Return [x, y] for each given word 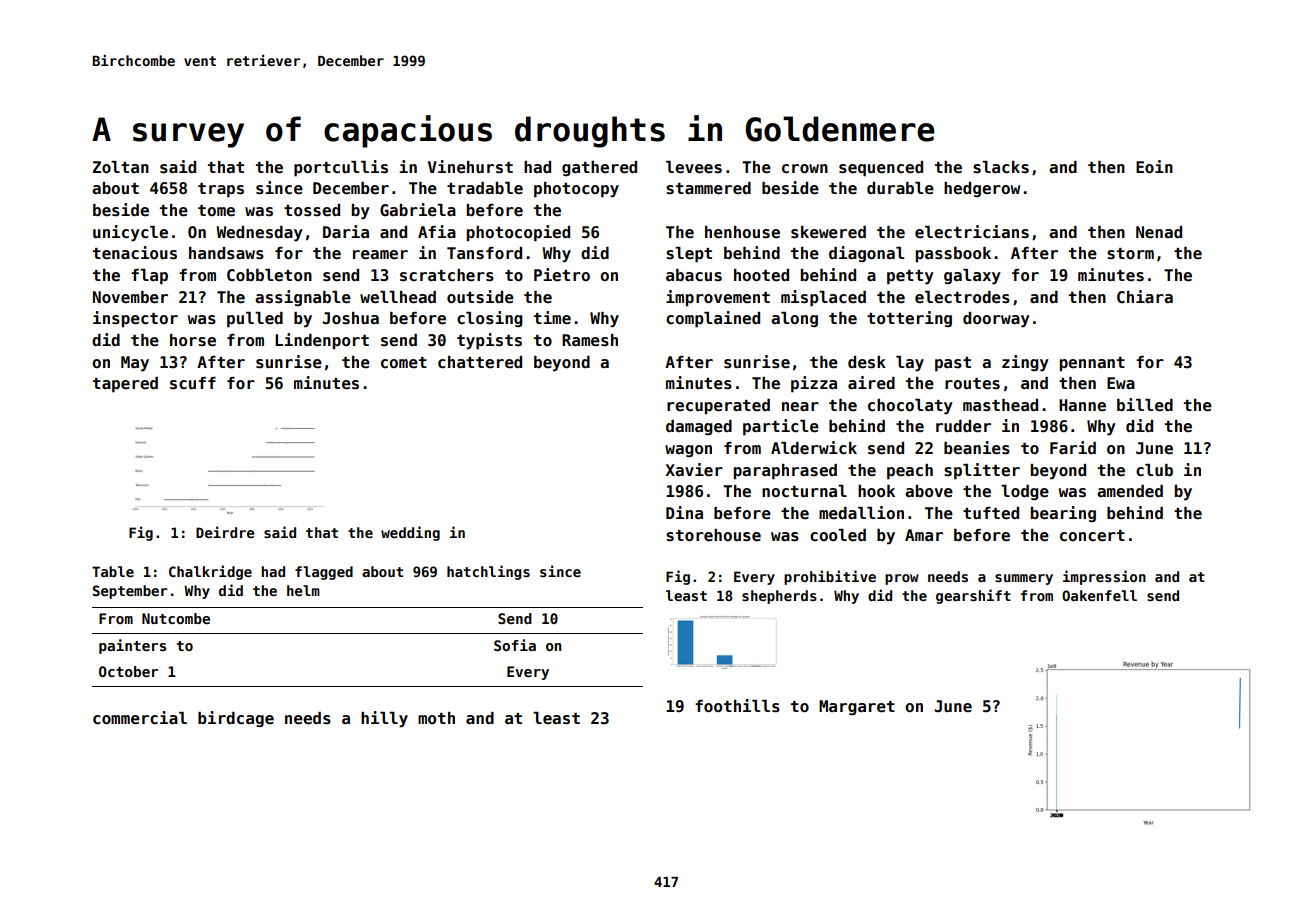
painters [132, 646]
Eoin [1154, 167]
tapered [125, 385]
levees [694, 167]
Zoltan [121, 167]
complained [713, 319]
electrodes [962, 297]
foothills [737, 706]
